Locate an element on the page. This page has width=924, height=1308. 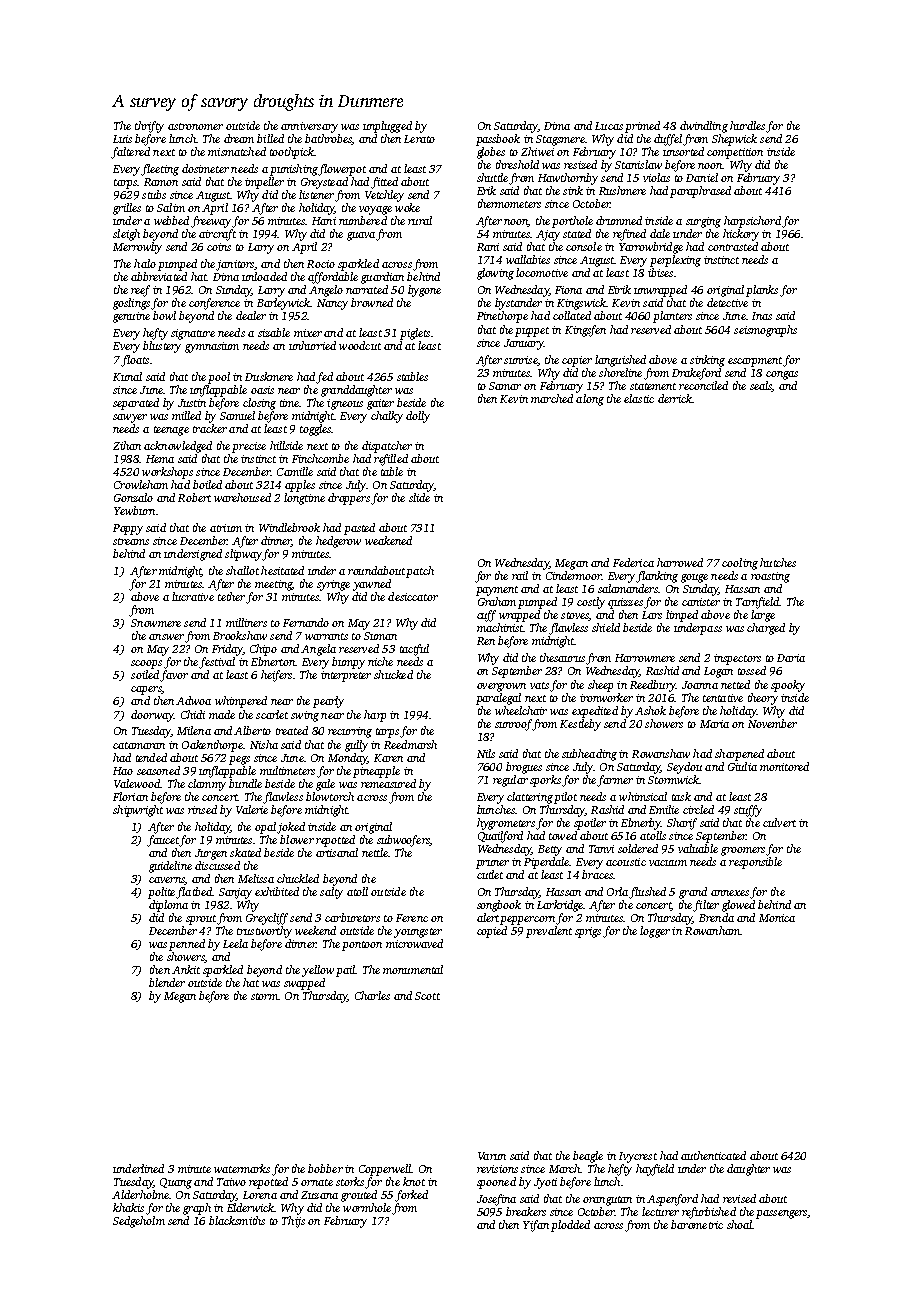
Adwoa is located at coordinates (193, 700).
